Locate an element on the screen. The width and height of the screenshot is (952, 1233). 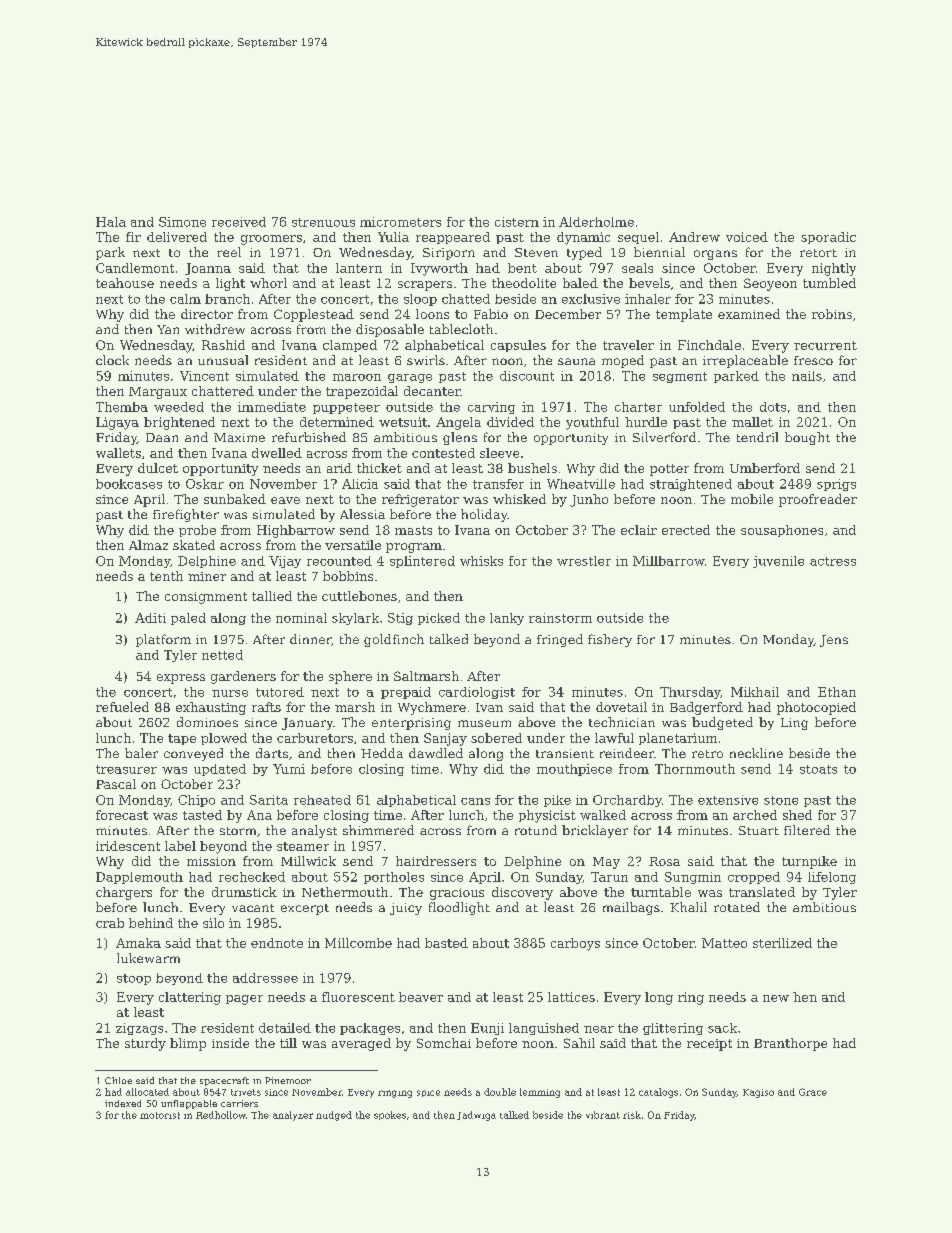
tenth is located at coordinates (166, 576).
